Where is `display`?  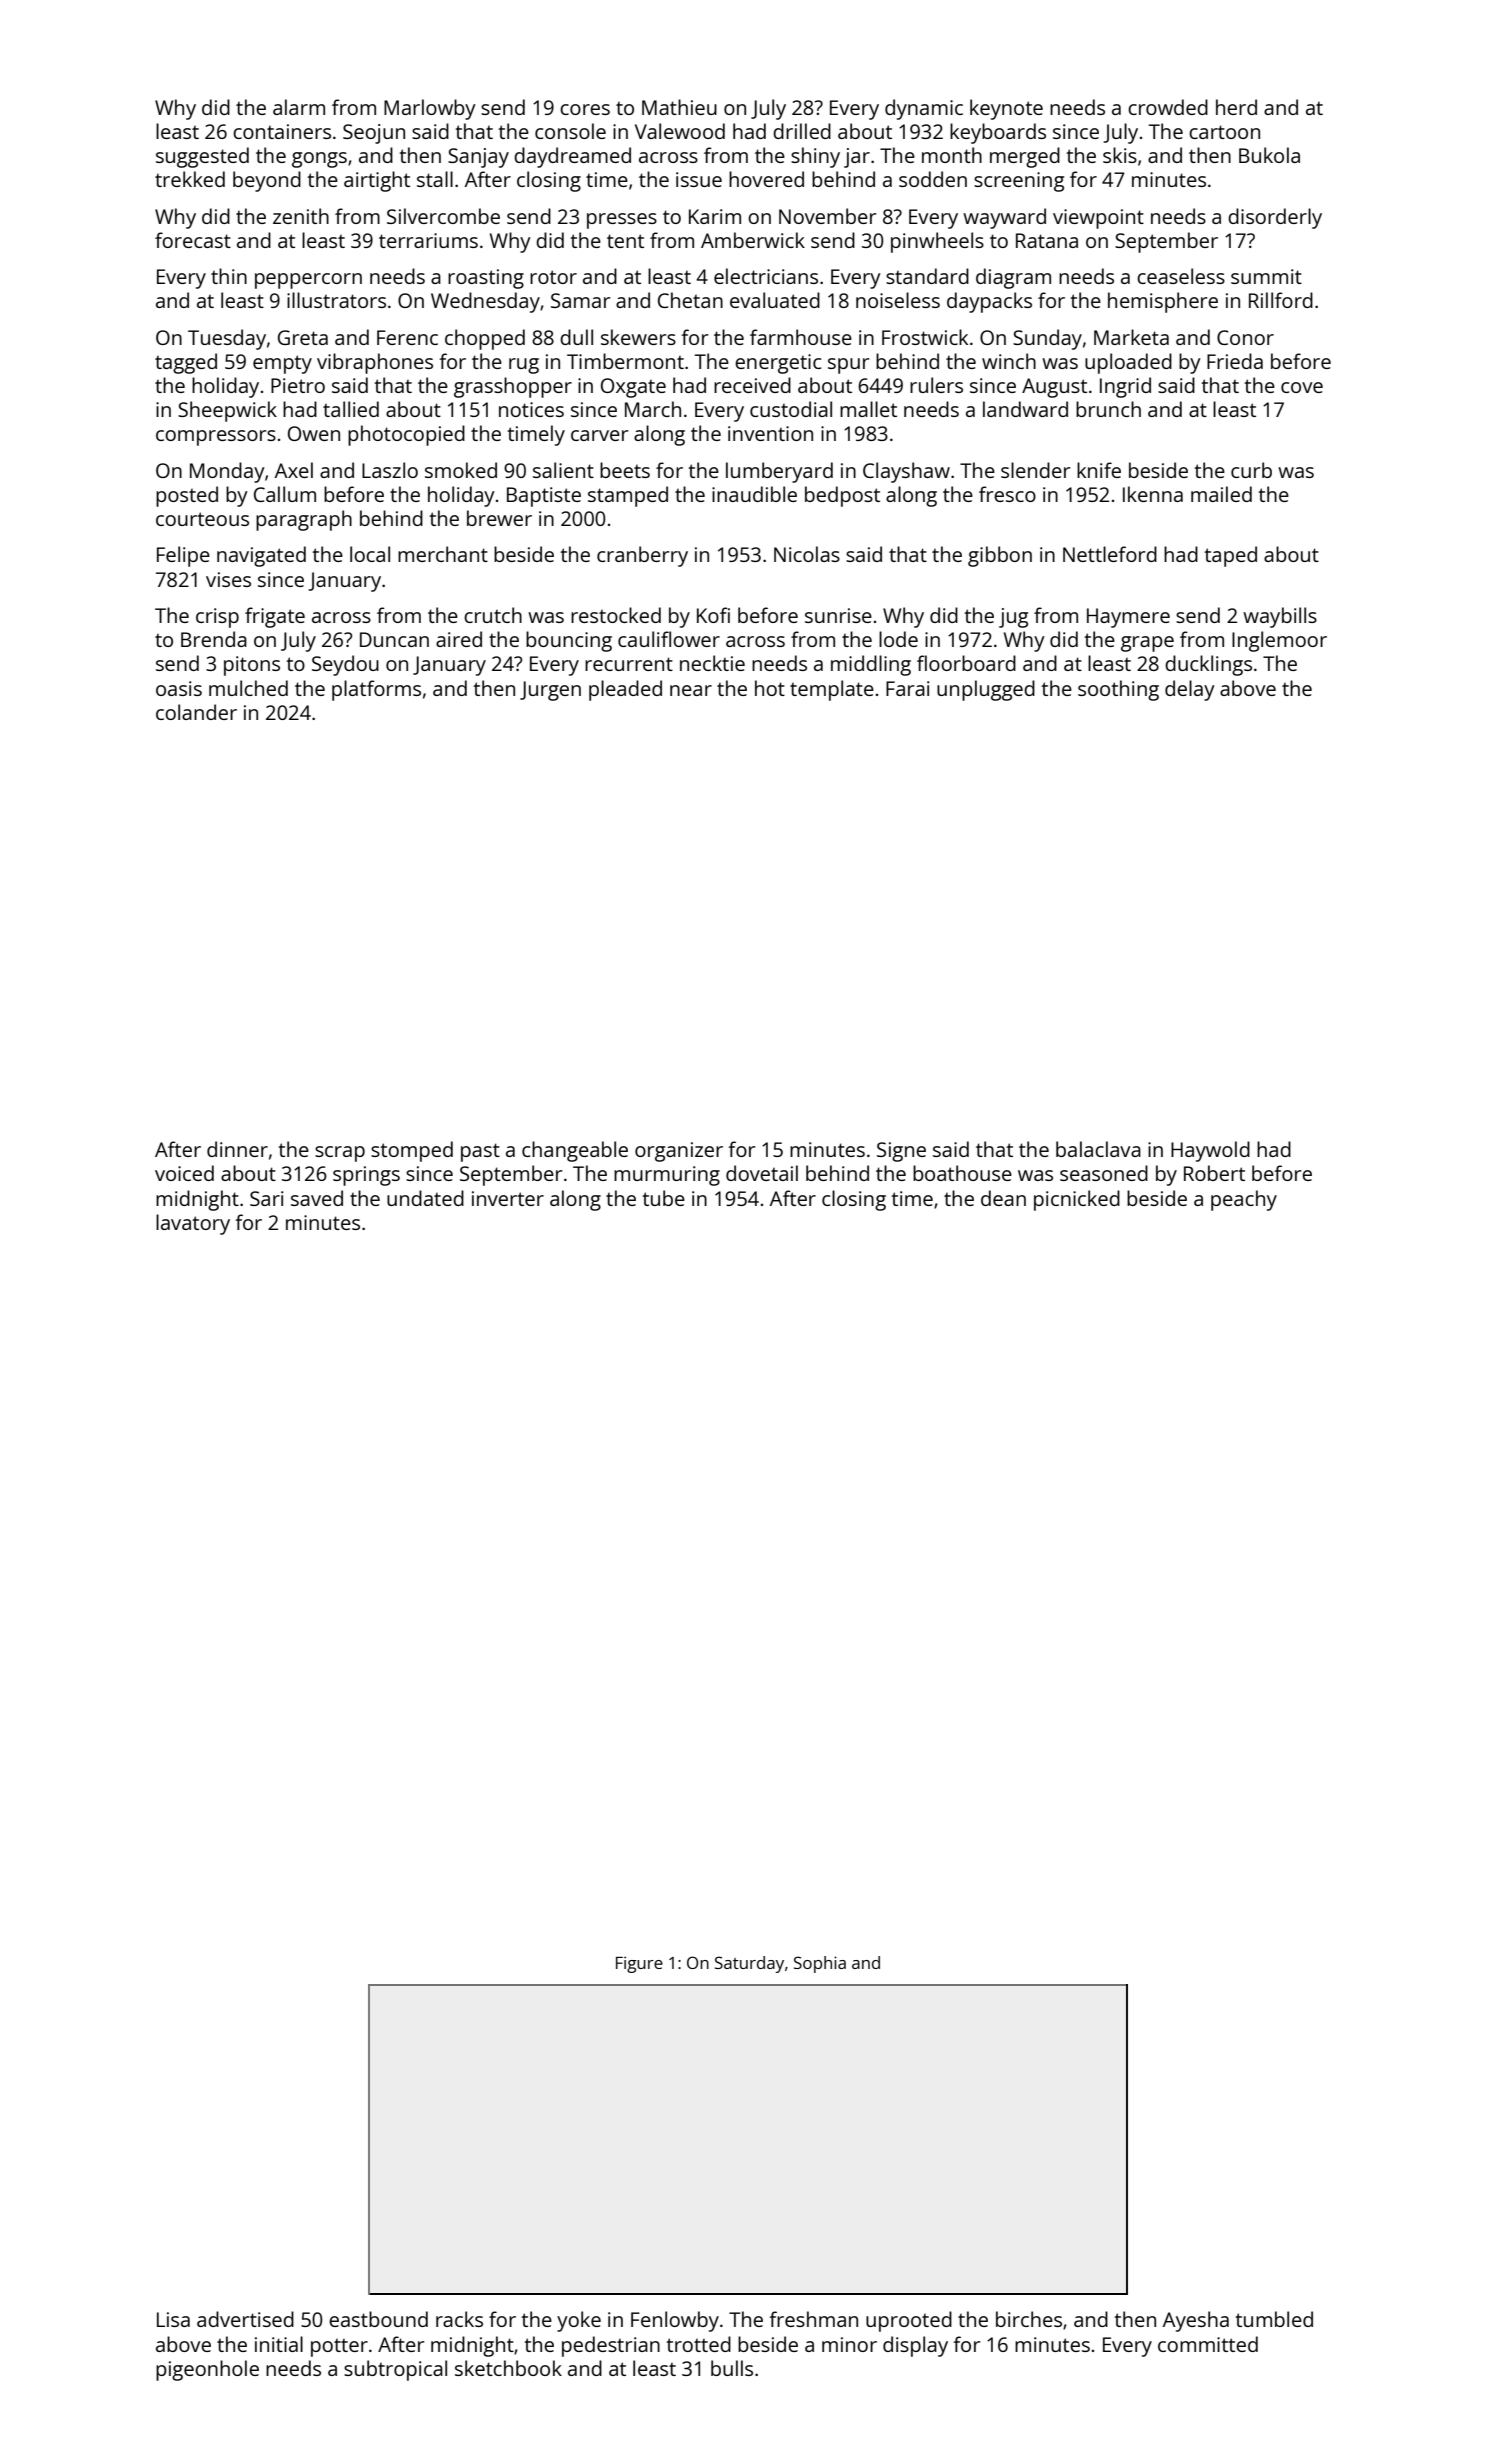 display is located at coordinates (915, 2346).
